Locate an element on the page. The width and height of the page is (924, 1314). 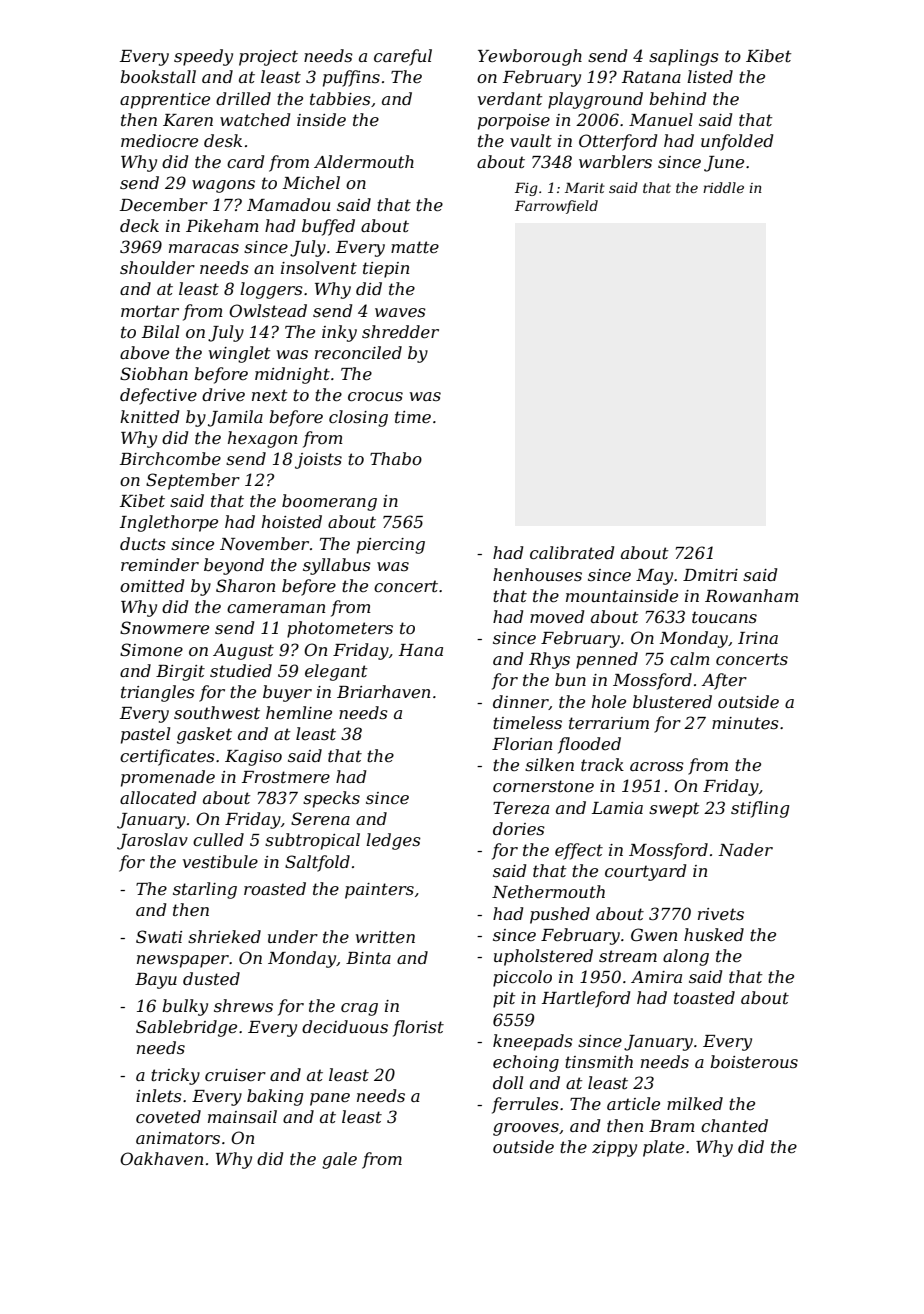
June is located at coordinates (724, 164).
